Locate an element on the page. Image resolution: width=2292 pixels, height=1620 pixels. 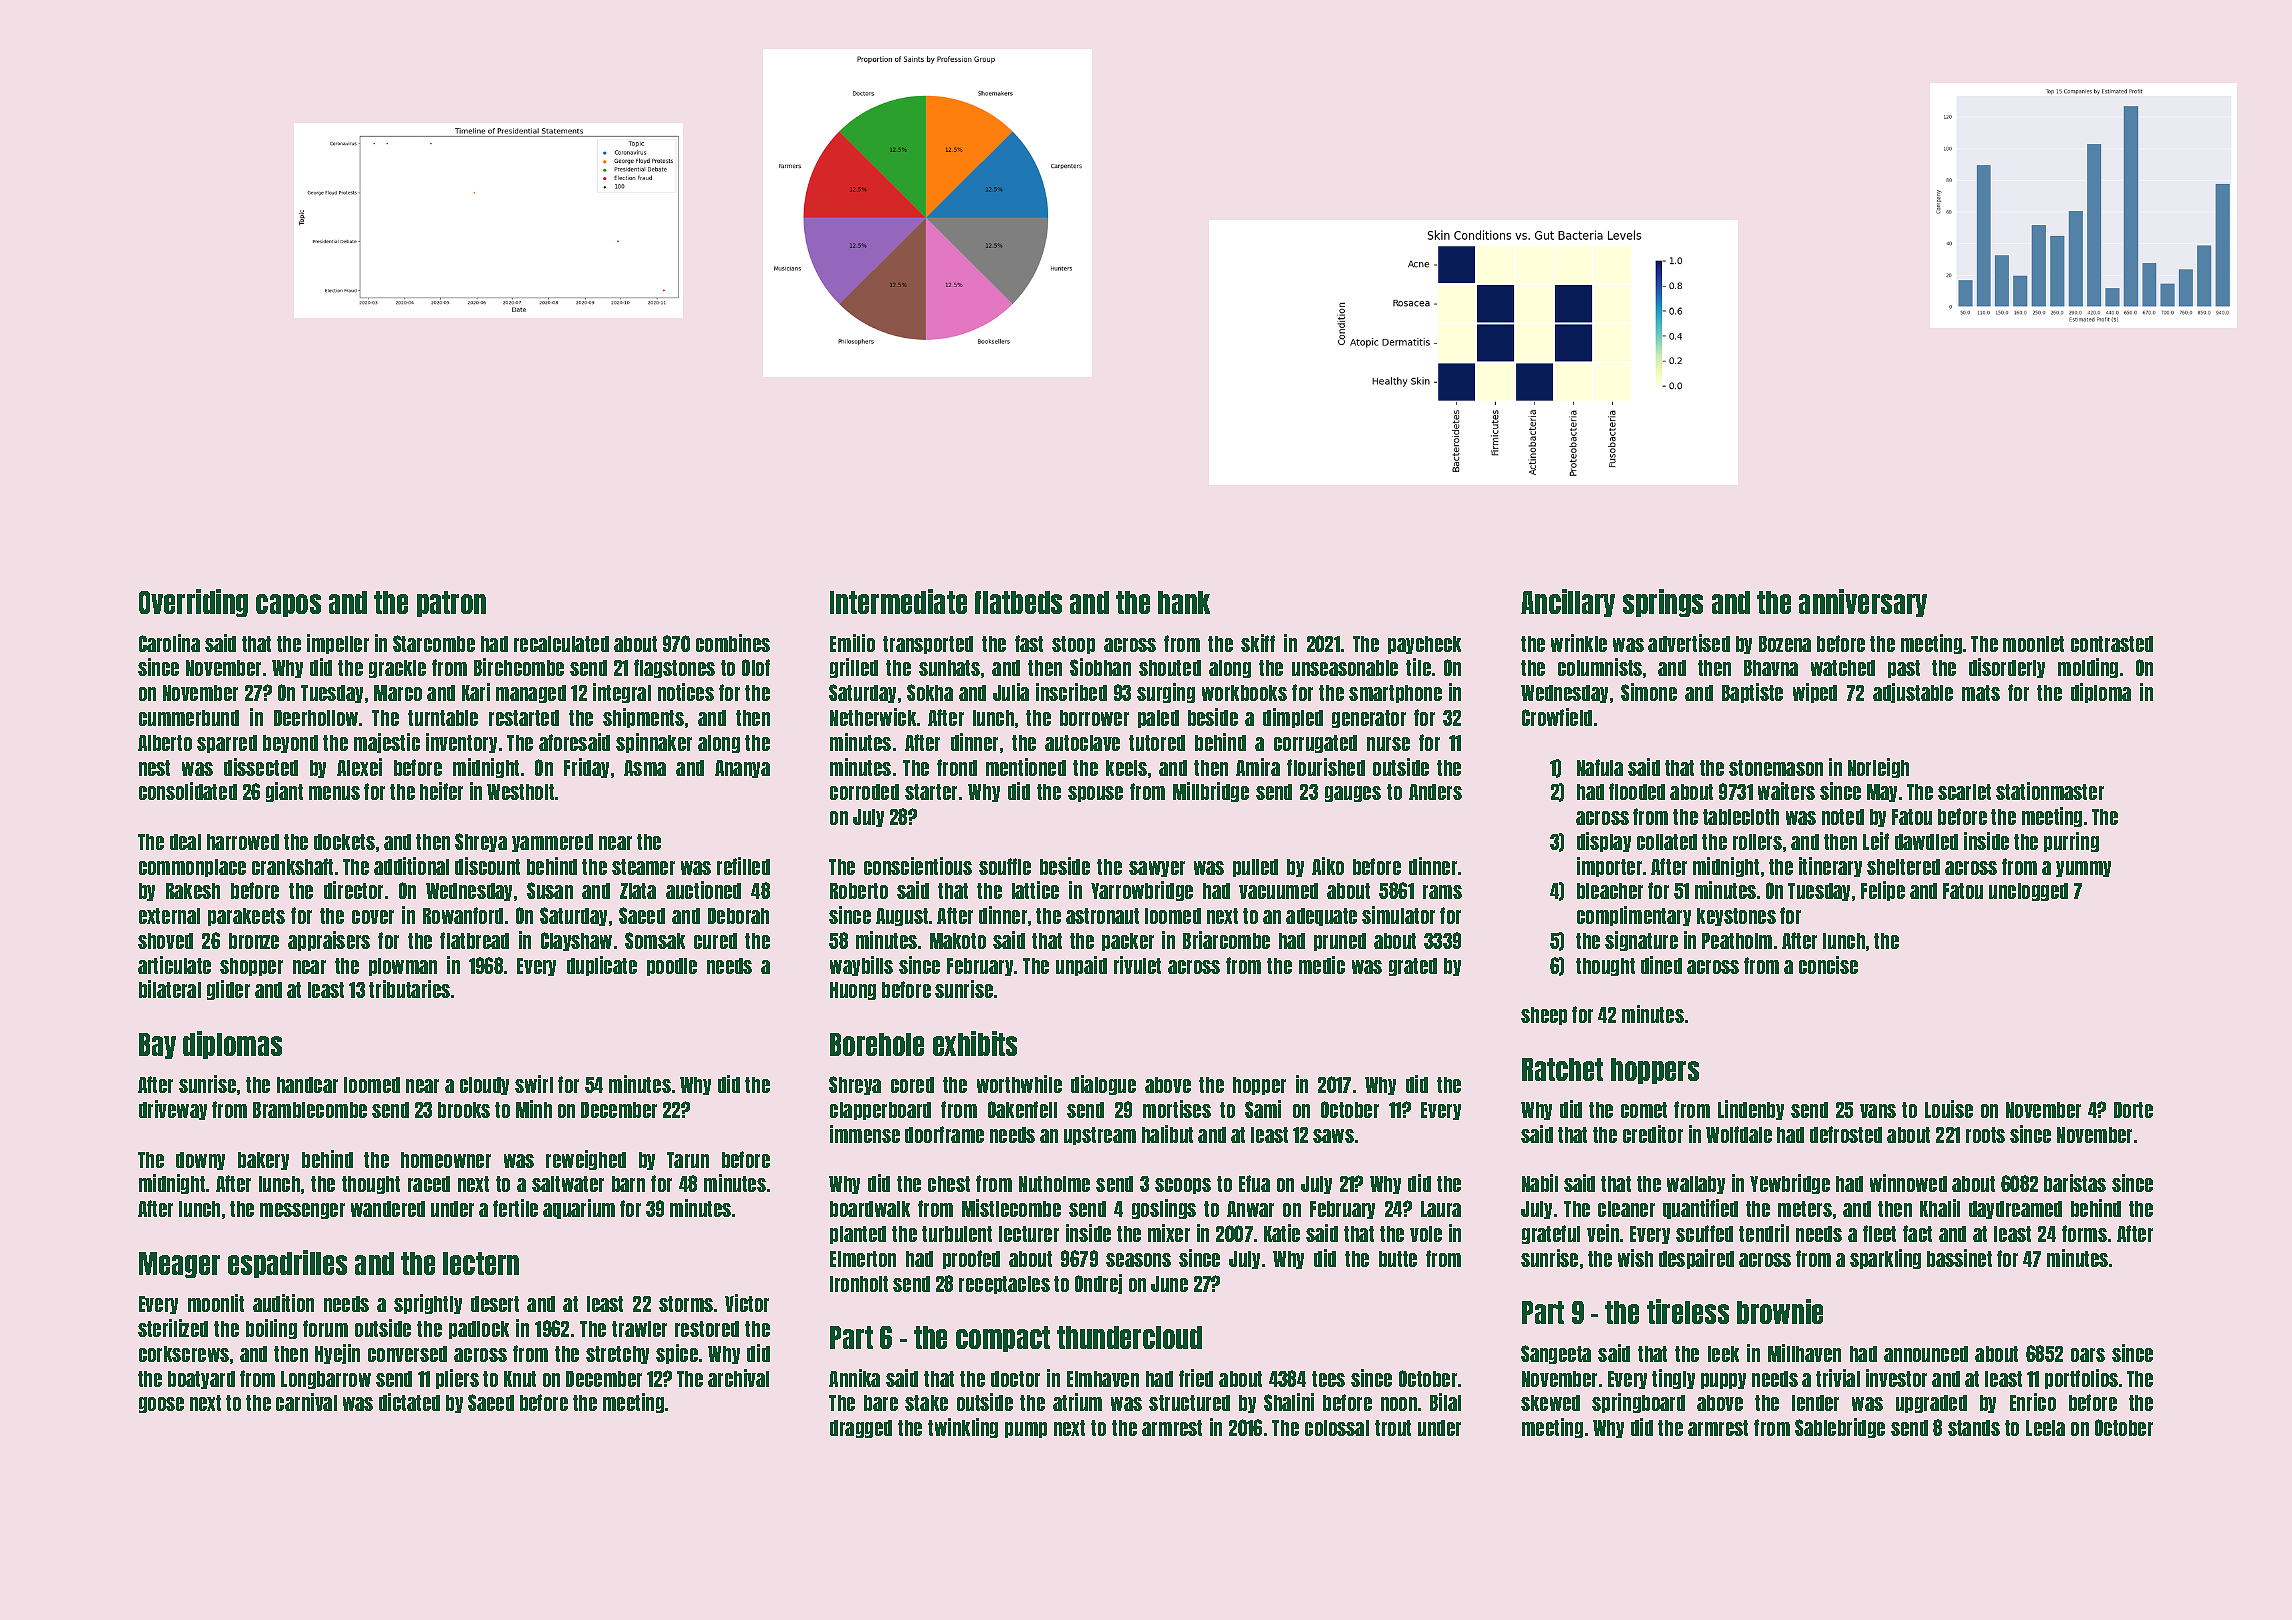
concise is located at coordinates (1828, 965).
